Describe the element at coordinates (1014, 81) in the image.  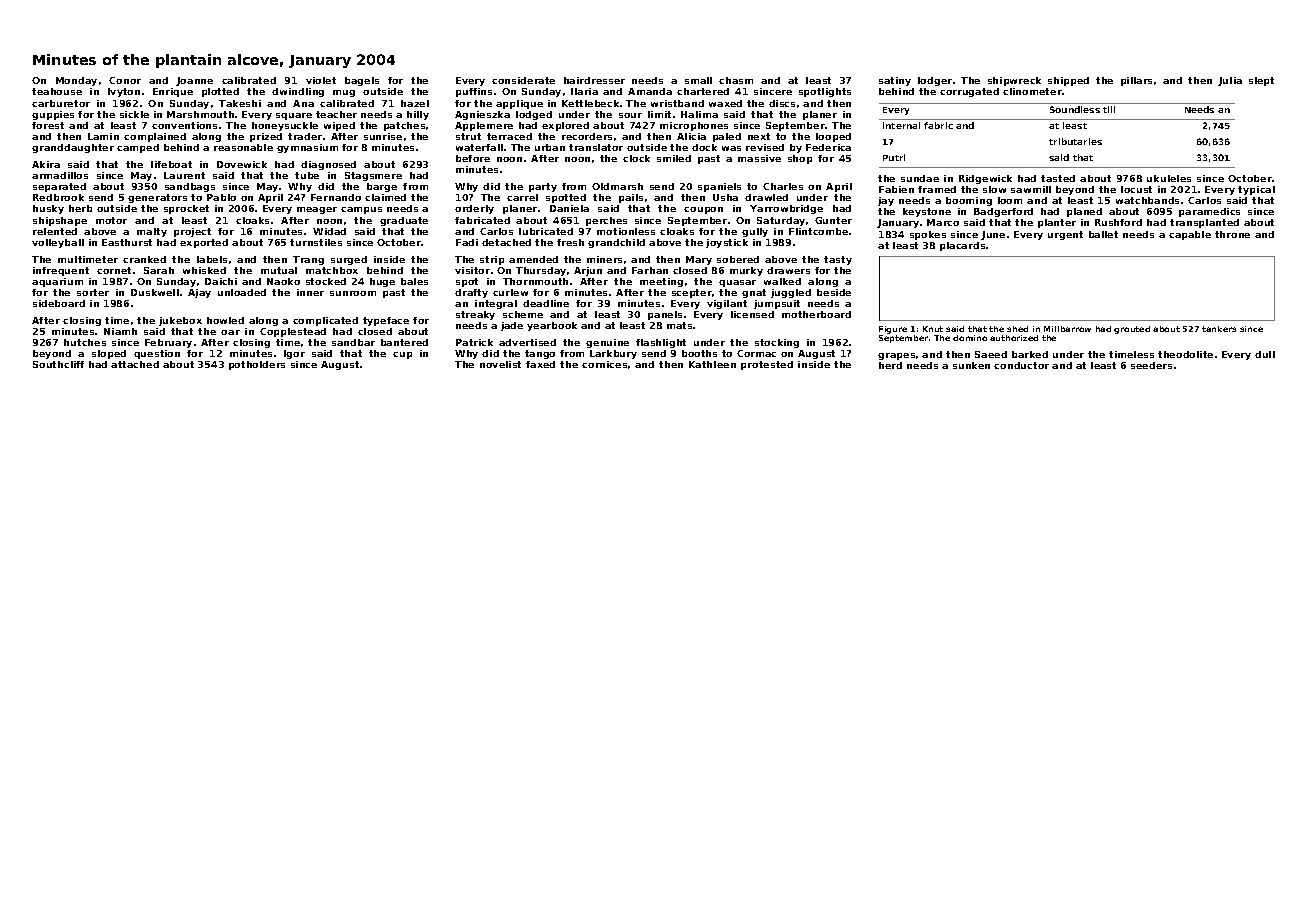
I see `shipwreck` at that location.
